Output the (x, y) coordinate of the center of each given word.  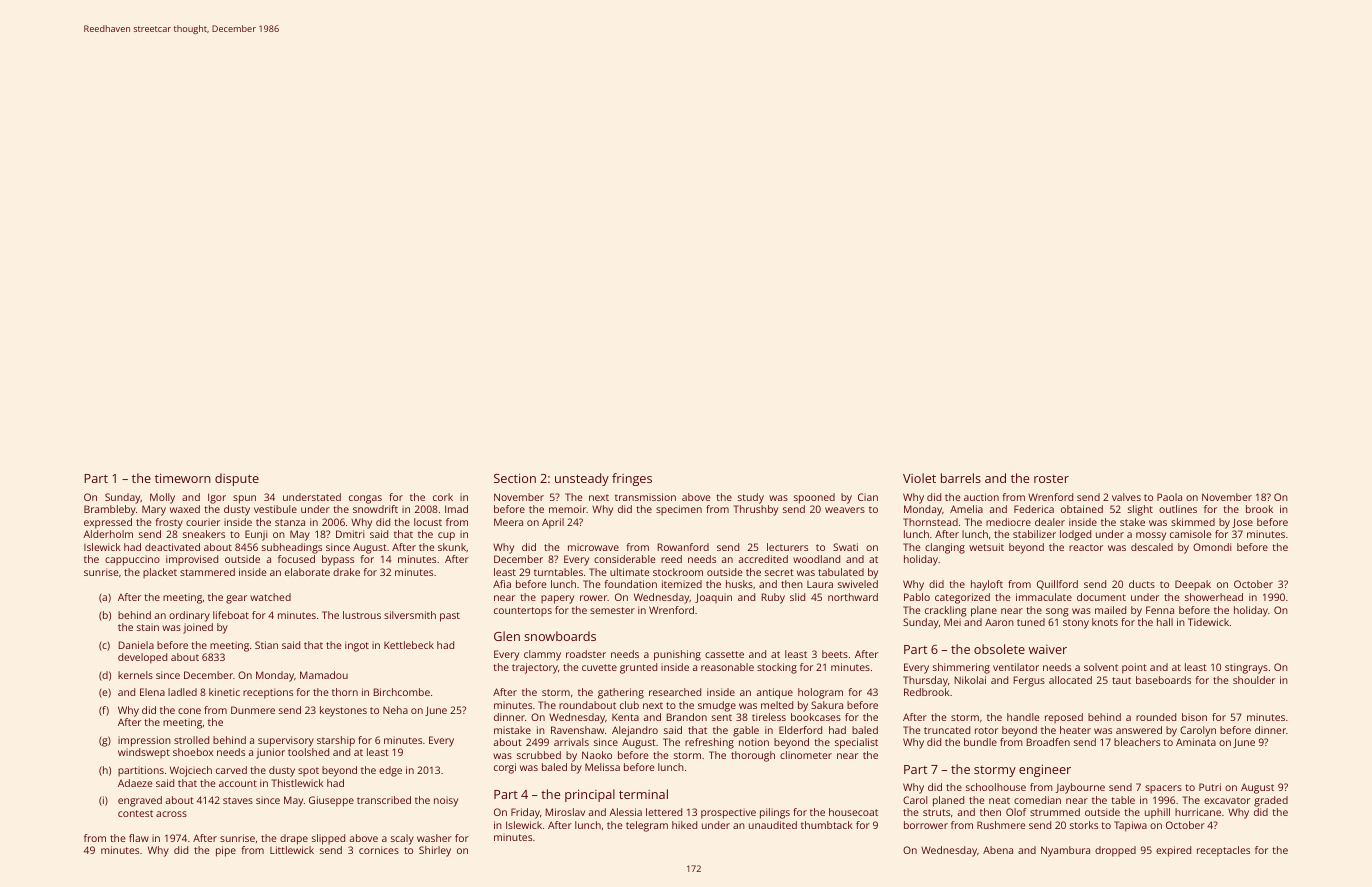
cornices (379, 850)
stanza (290, 522)
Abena (998, 850)
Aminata (1196, 742)
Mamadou (324, 675)
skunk (452, 547)
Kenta (625, 717)
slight (1140, 510)
